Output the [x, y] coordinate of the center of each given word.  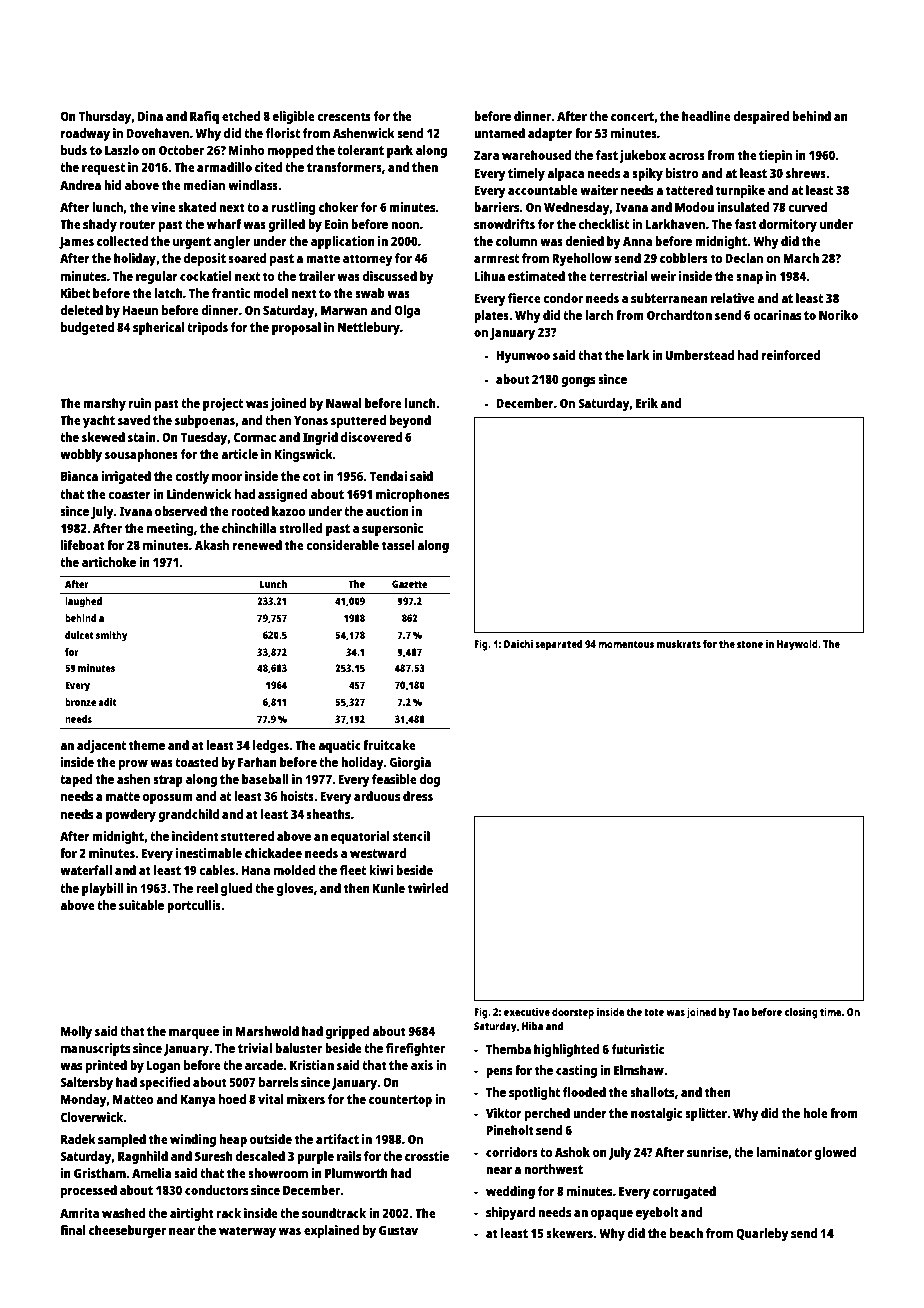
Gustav [398, 1230]
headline [706, 116]
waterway [247, 1232]
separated [558, 645]
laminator [784, 1152]
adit [107, 702]
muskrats [679, 644]
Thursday [105, 117]
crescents [344, 116]
